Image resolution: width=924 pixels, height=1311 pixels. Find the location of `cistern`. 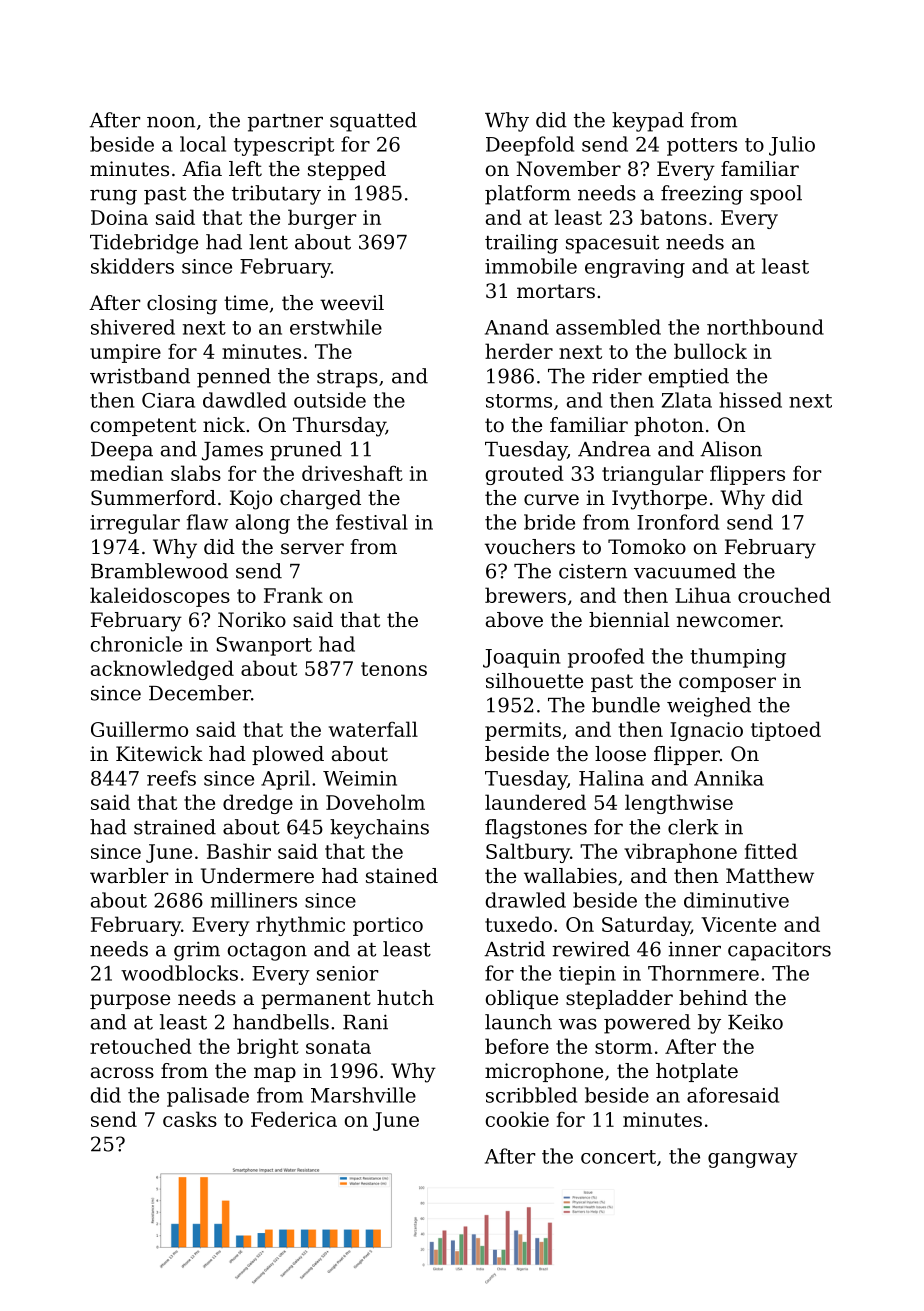

cistern is located at coordinates (593, 571).
